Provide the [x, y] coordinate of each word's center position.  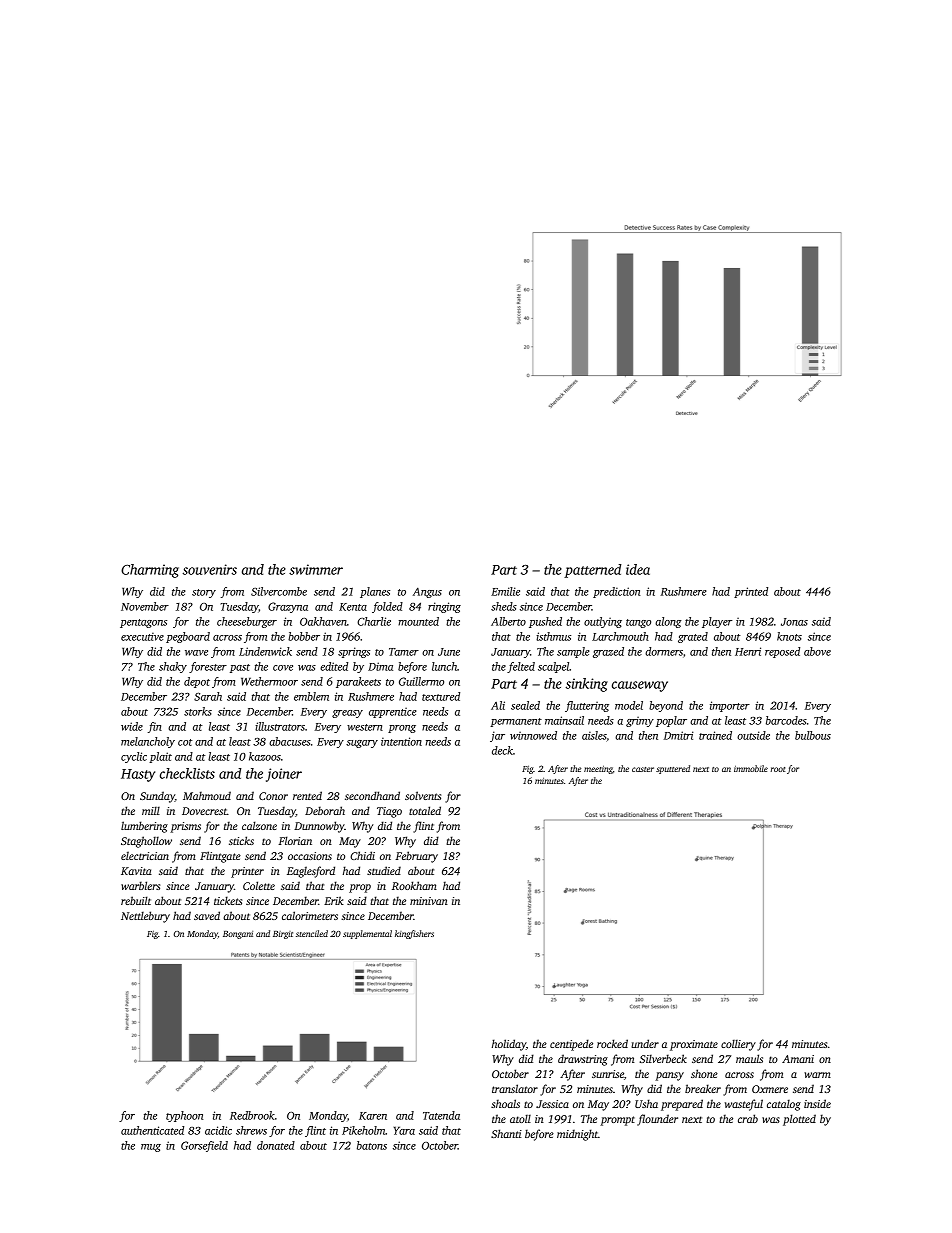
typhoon [184, 1116]
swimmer [316, 569]
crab [748, 1118]
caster [643, 769]
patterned [593, 571]
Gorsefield [204, 1146]
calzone [259, 825]
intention [401, 741]
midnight [577, 1135]
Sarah [208, 696]
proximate [694, 1045]
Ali [498, 705]
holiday [509, 1045]
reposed [782, 652]
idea [638, 569]
